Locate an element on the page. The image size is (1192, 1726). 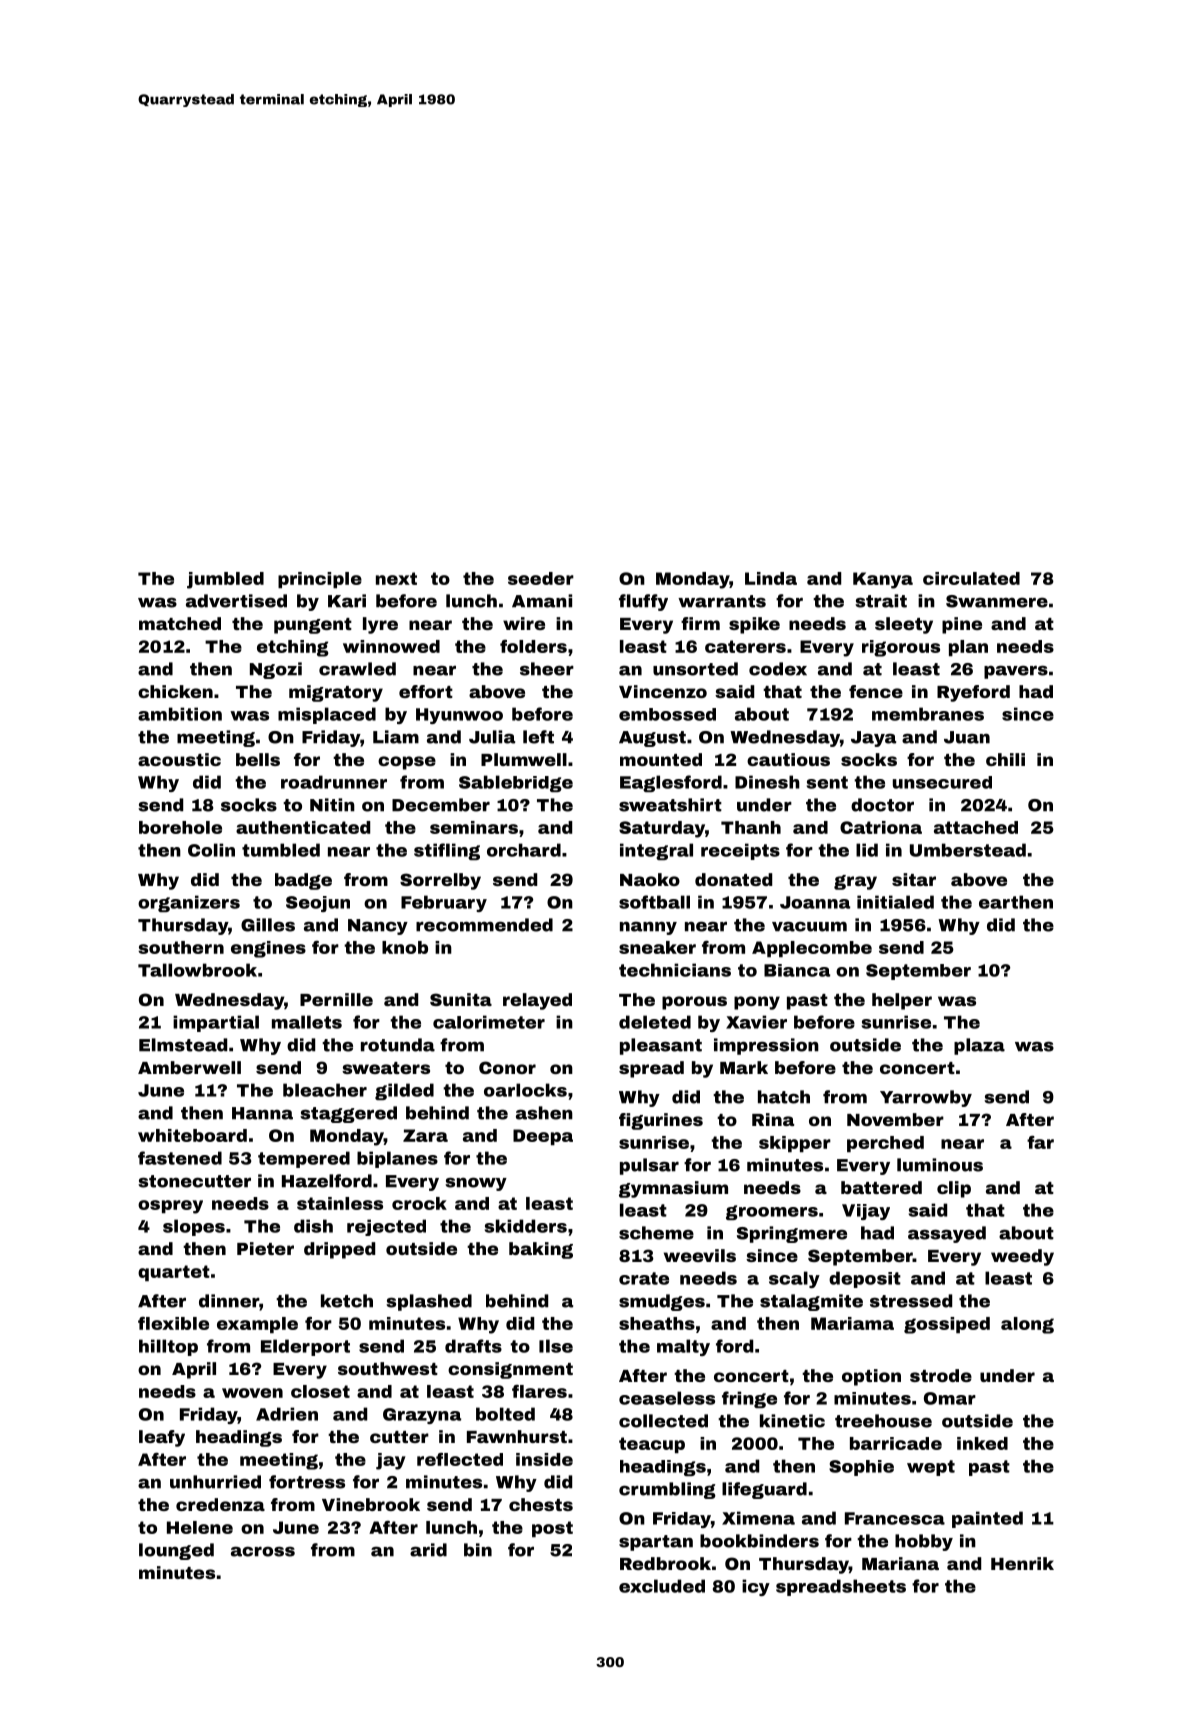
Linda is located at coordinates (771, 578).
